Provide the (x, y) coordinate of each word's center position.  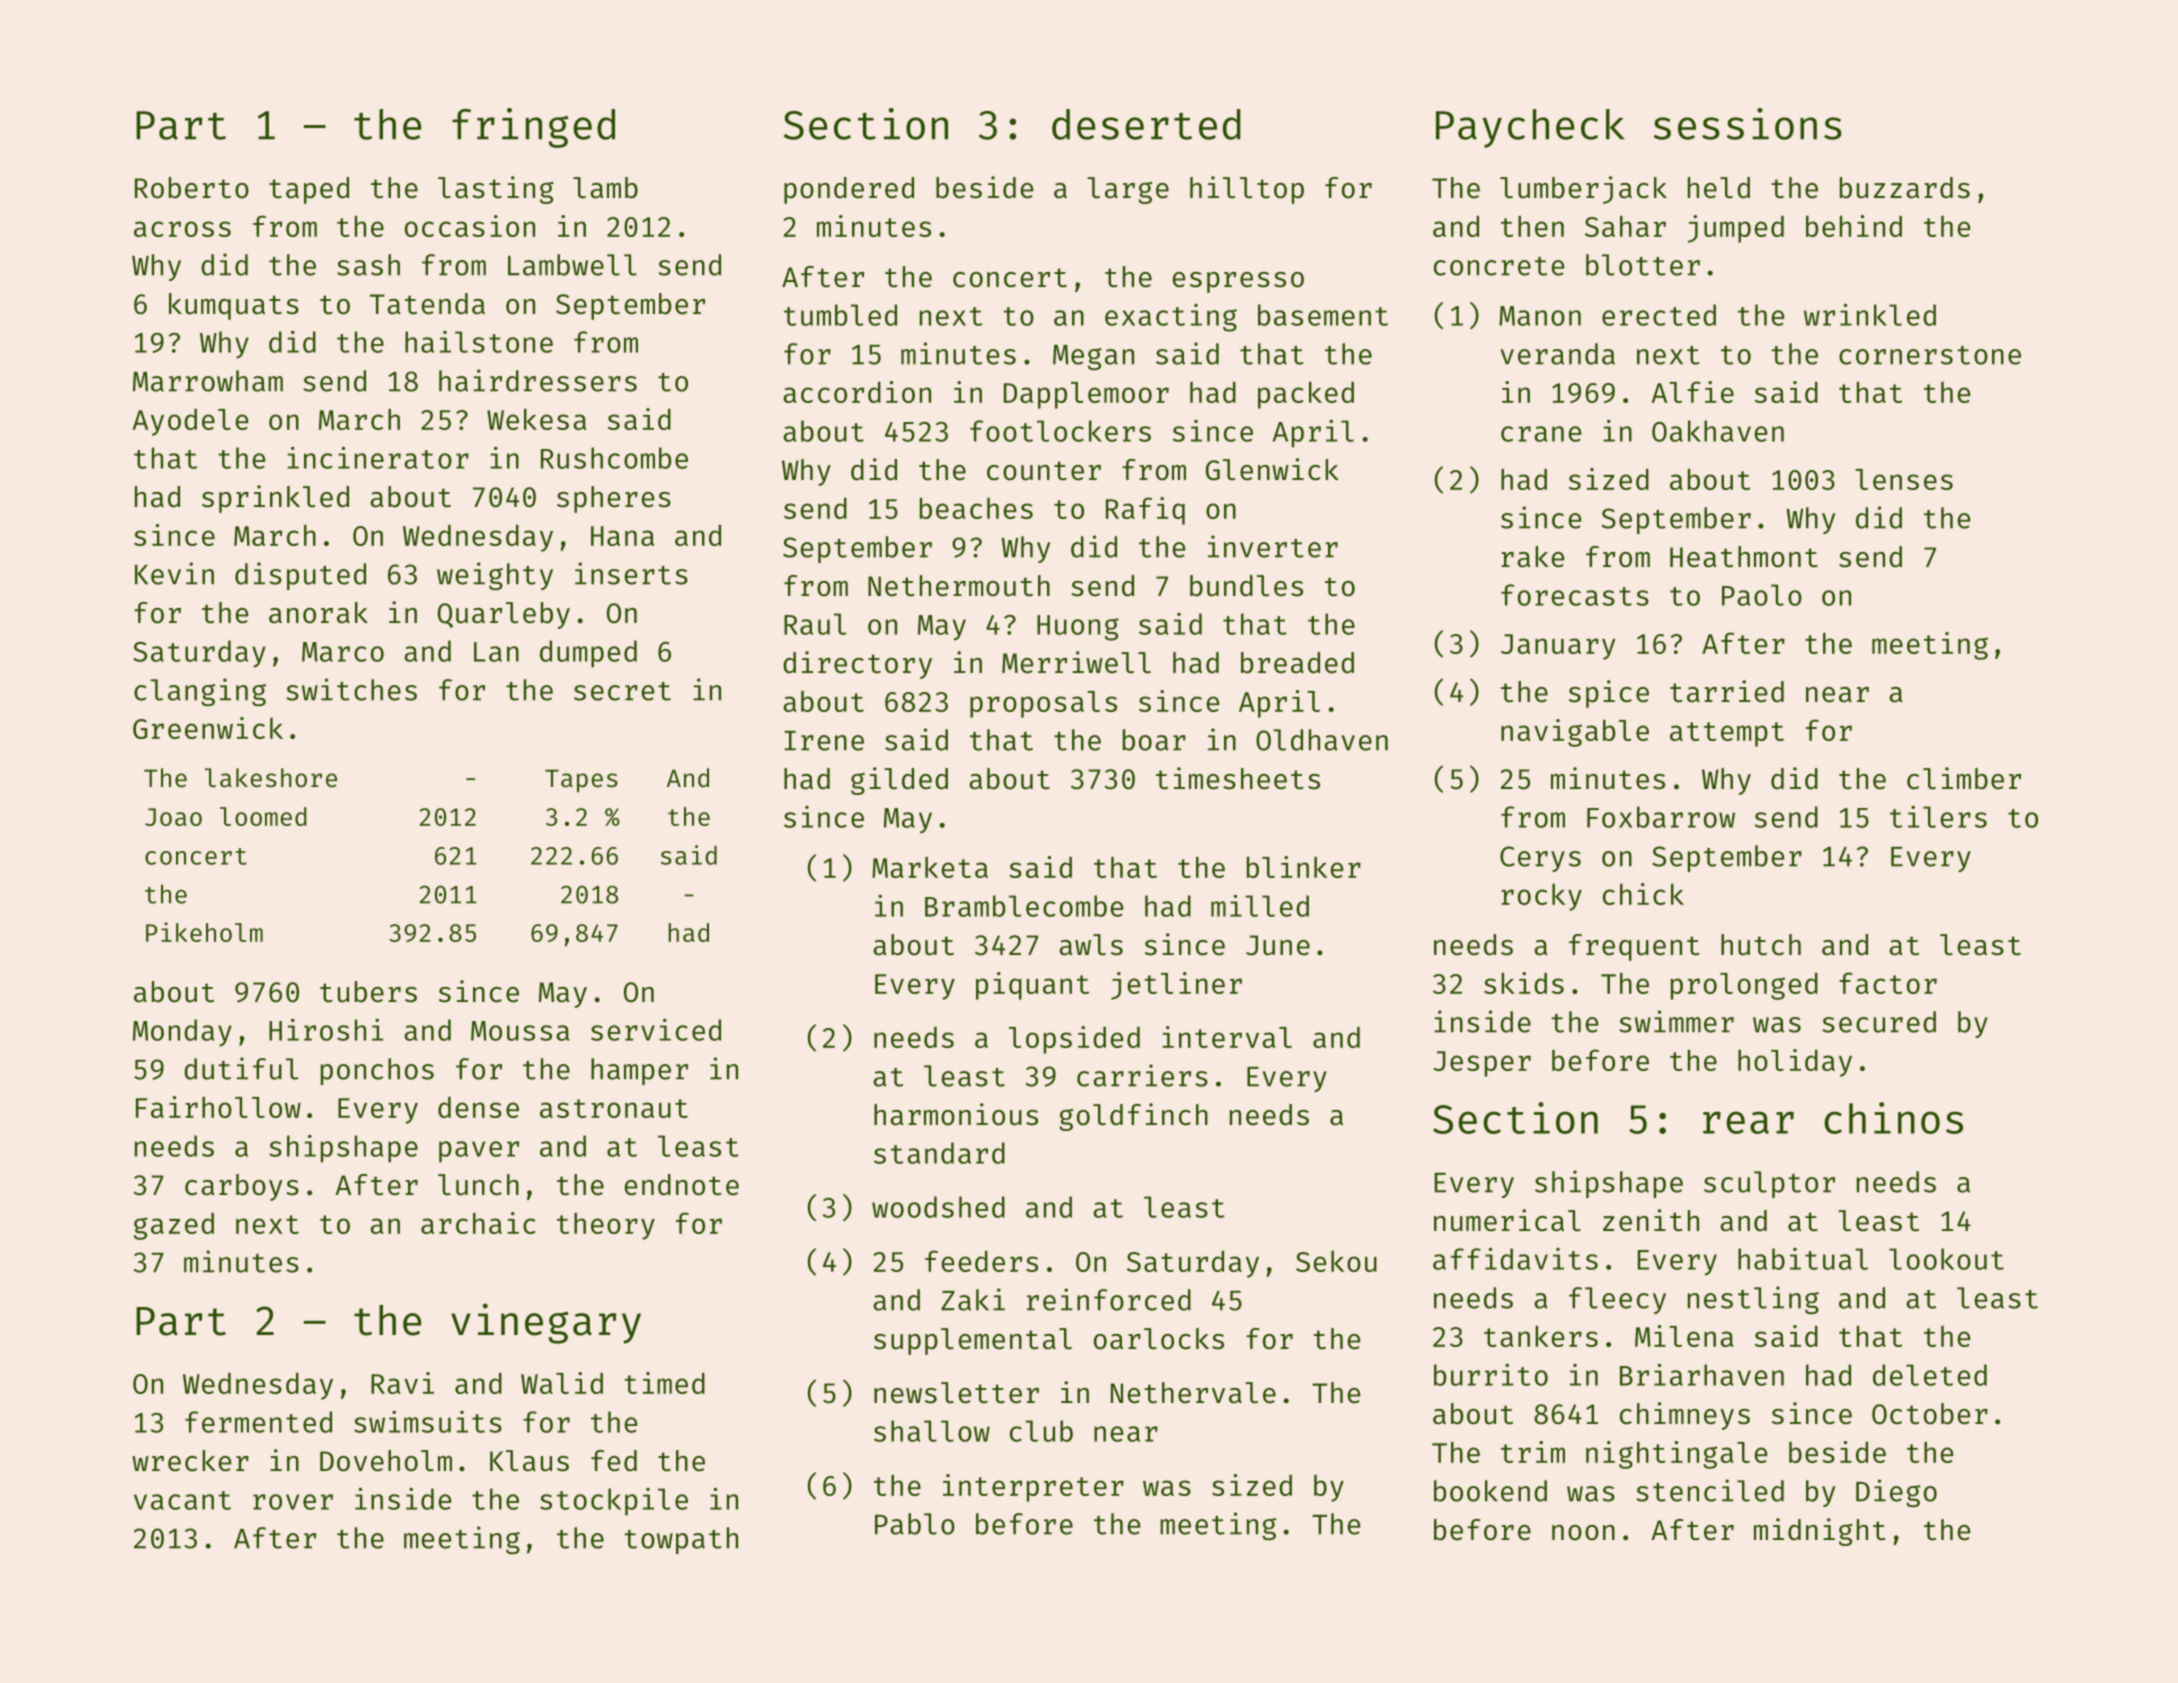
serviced (656, 1030)
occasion (470, 226)
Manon (1540, 316)
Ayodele (190, 422)
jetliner (1176, 986)
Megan (1093, 357)
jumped (1736, 229)
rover (293, 1502)
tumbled (840, 315)
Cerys (1540, 859)
